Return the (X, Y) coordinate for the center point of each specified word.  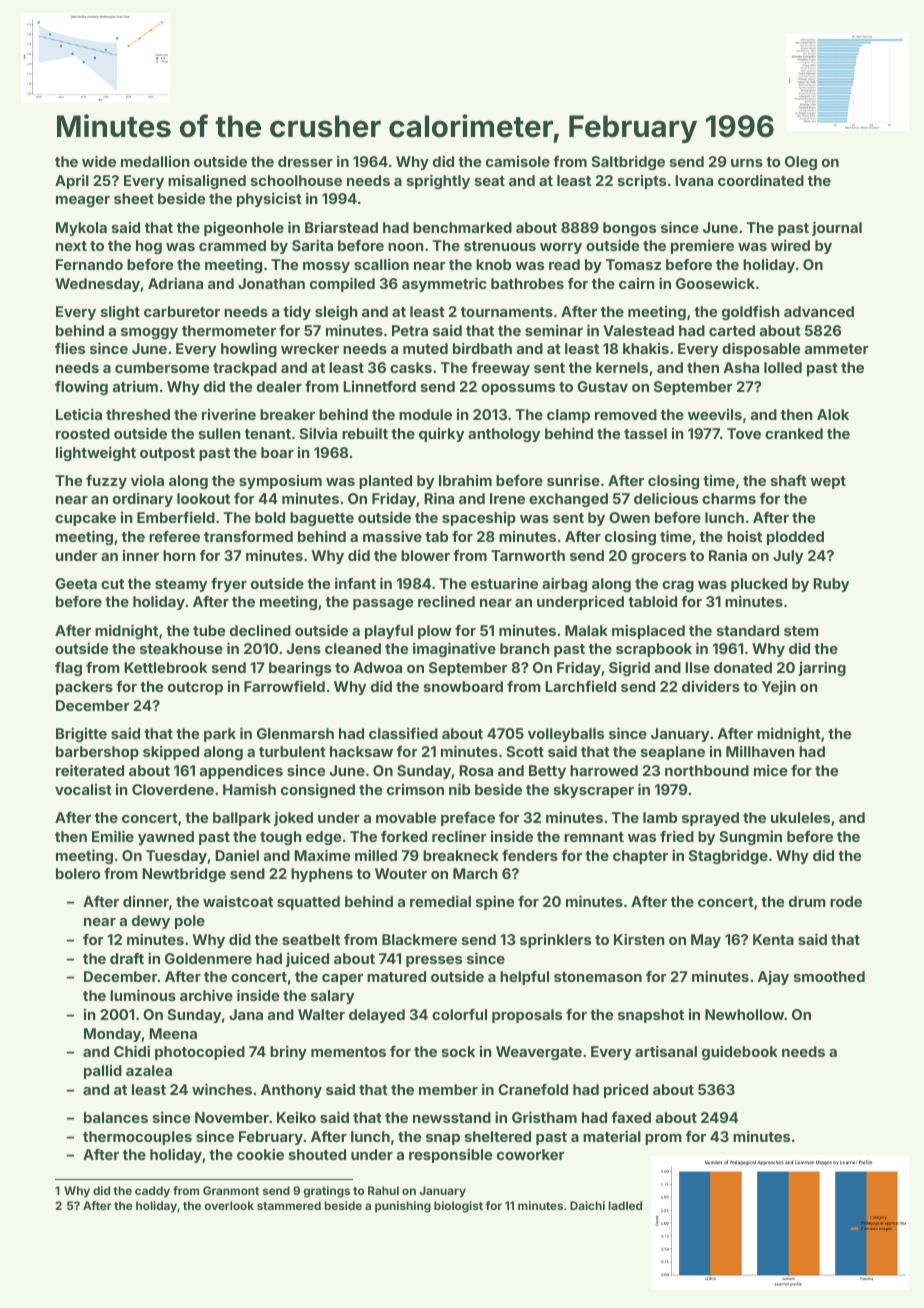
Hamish (249, 789)
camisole (518, 161)
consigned (318, 790)
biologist (458, 1207)
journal (837, 228)
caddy (152, 1192)
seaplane (673, 753)
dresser (305, 161)
